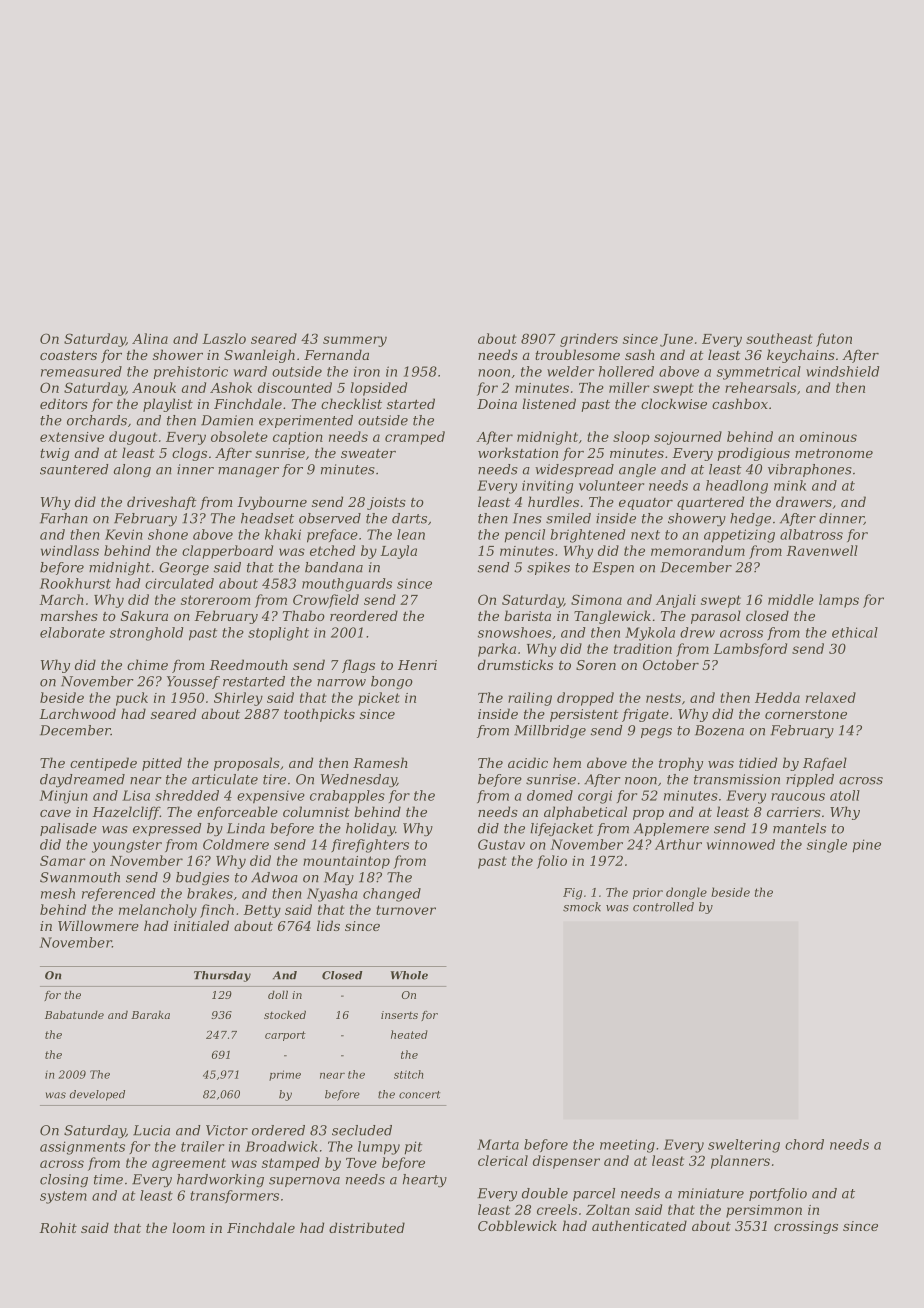  Describe the element at coordinates (834, 453) in the image. I see `metronome` at that location.
